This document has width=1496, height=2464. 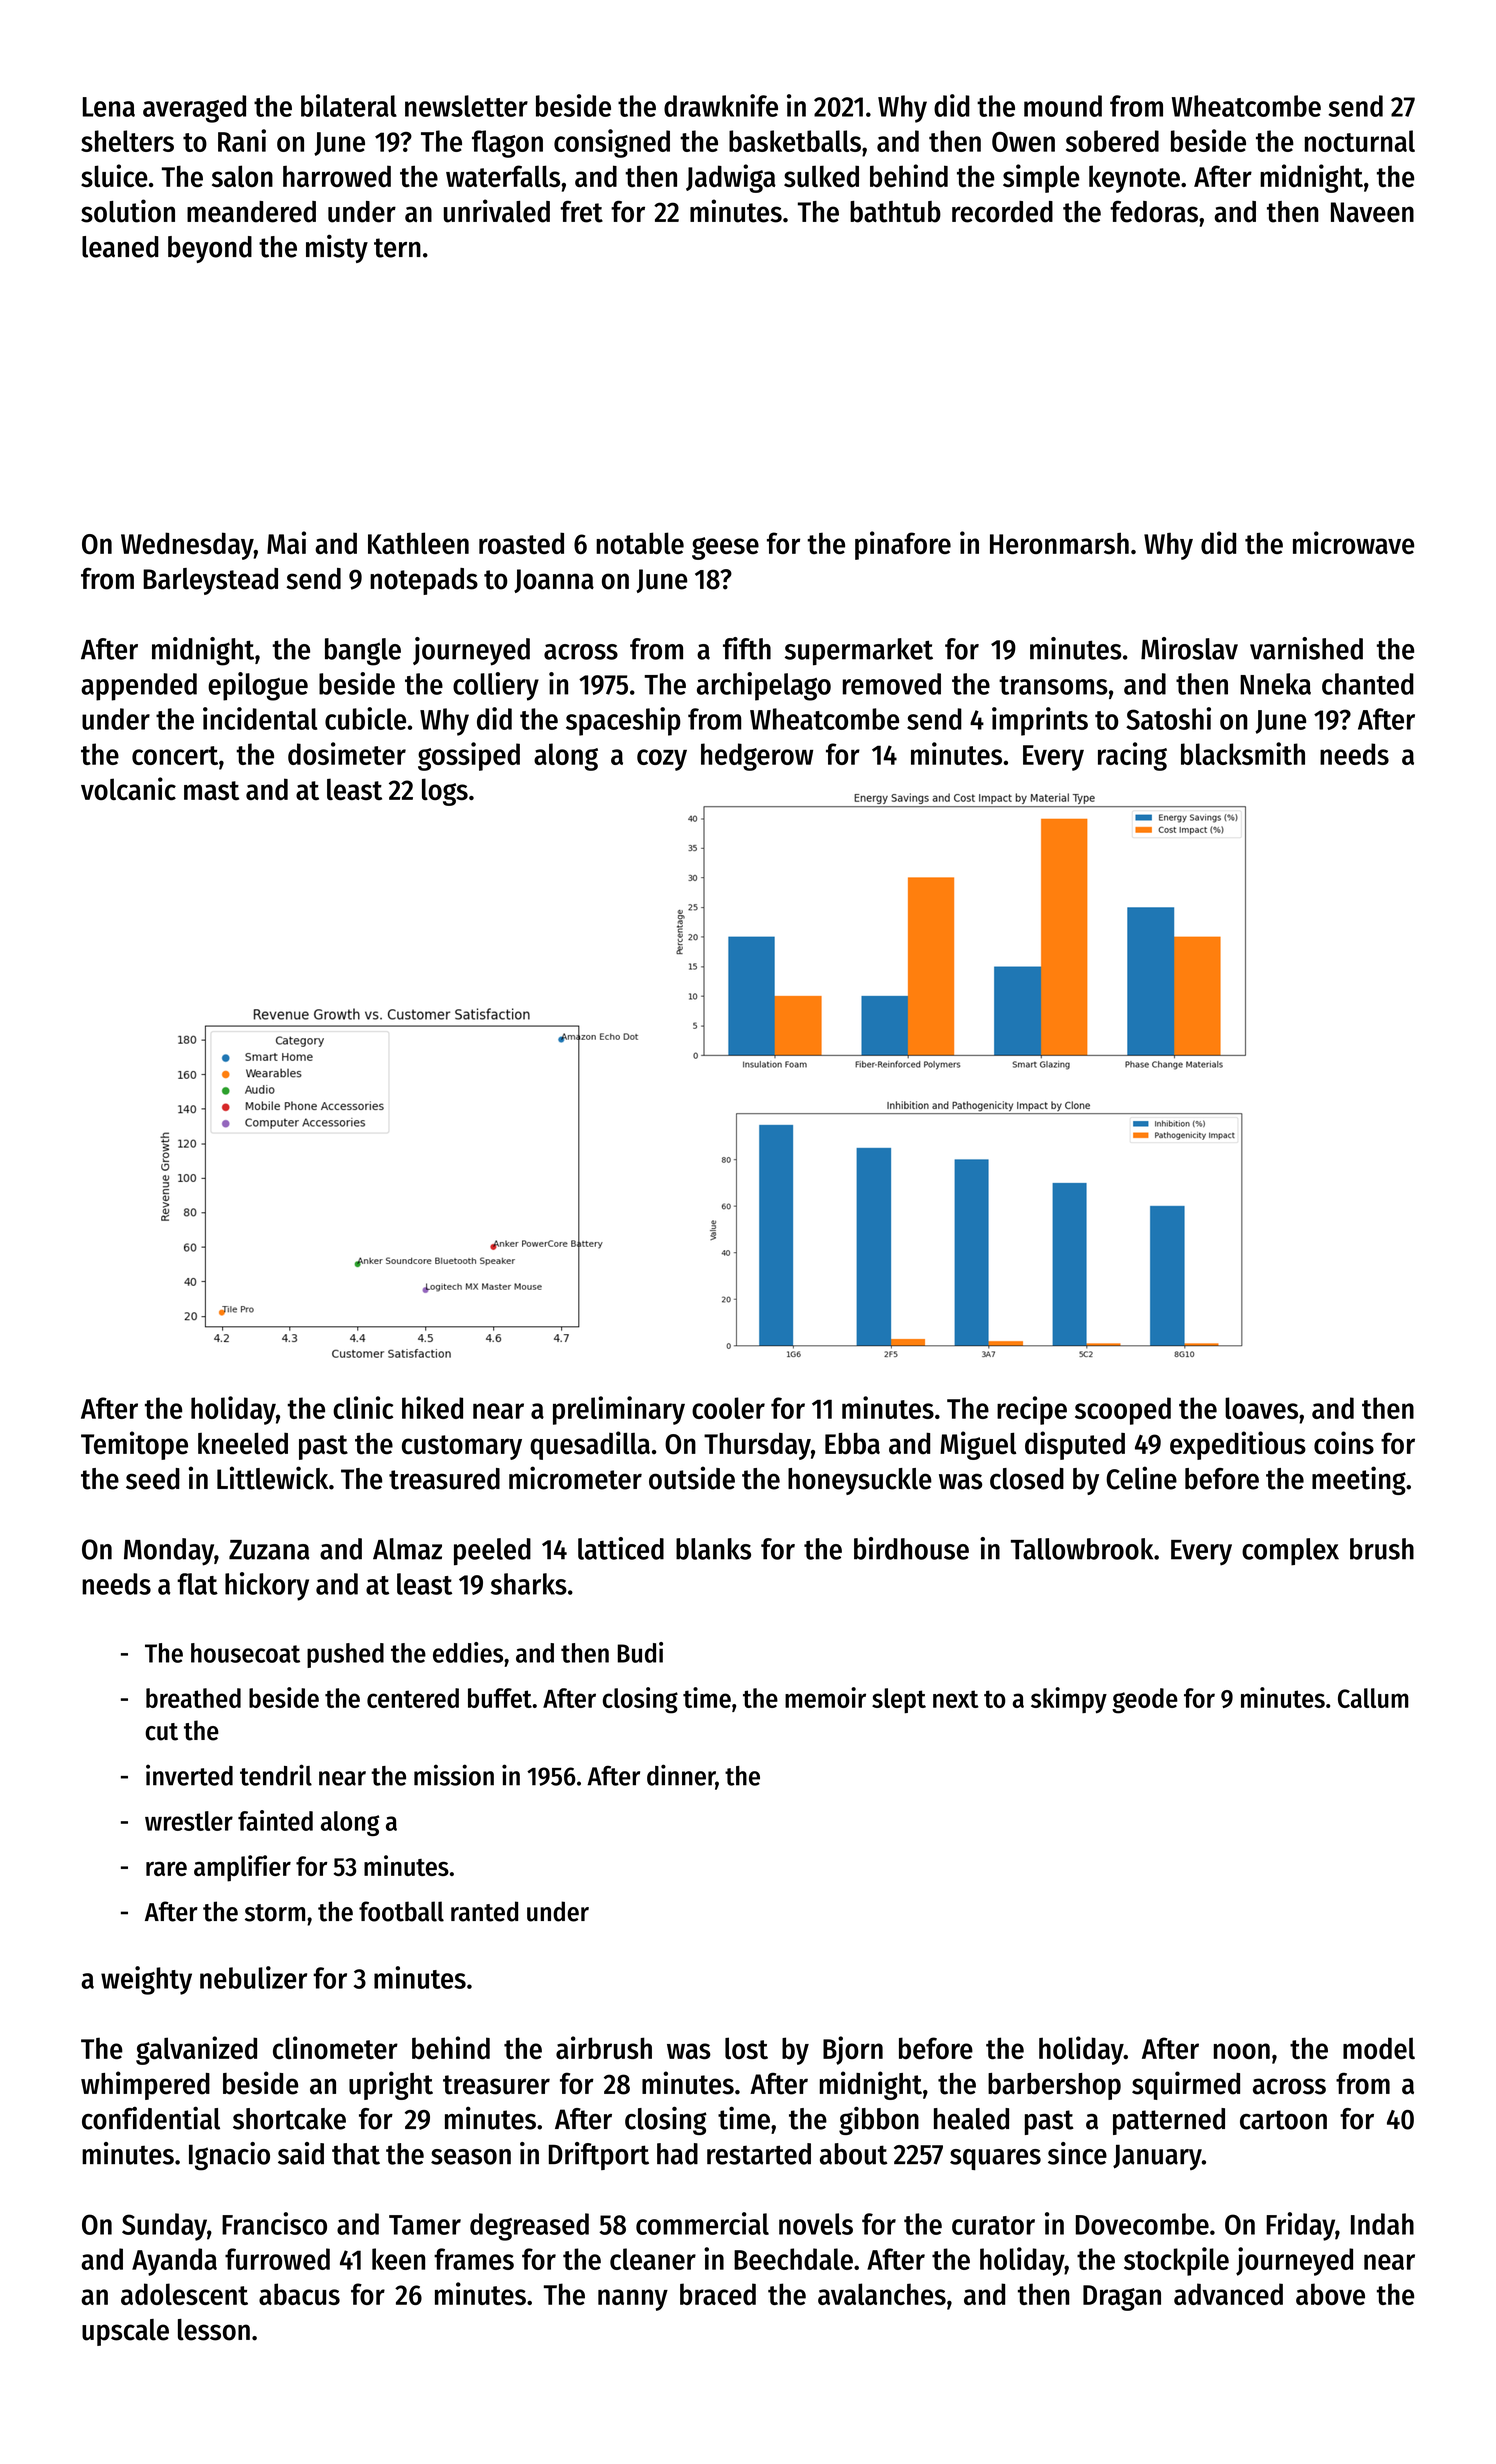 I want to click on bathtub, so click(x=895, y=212).
